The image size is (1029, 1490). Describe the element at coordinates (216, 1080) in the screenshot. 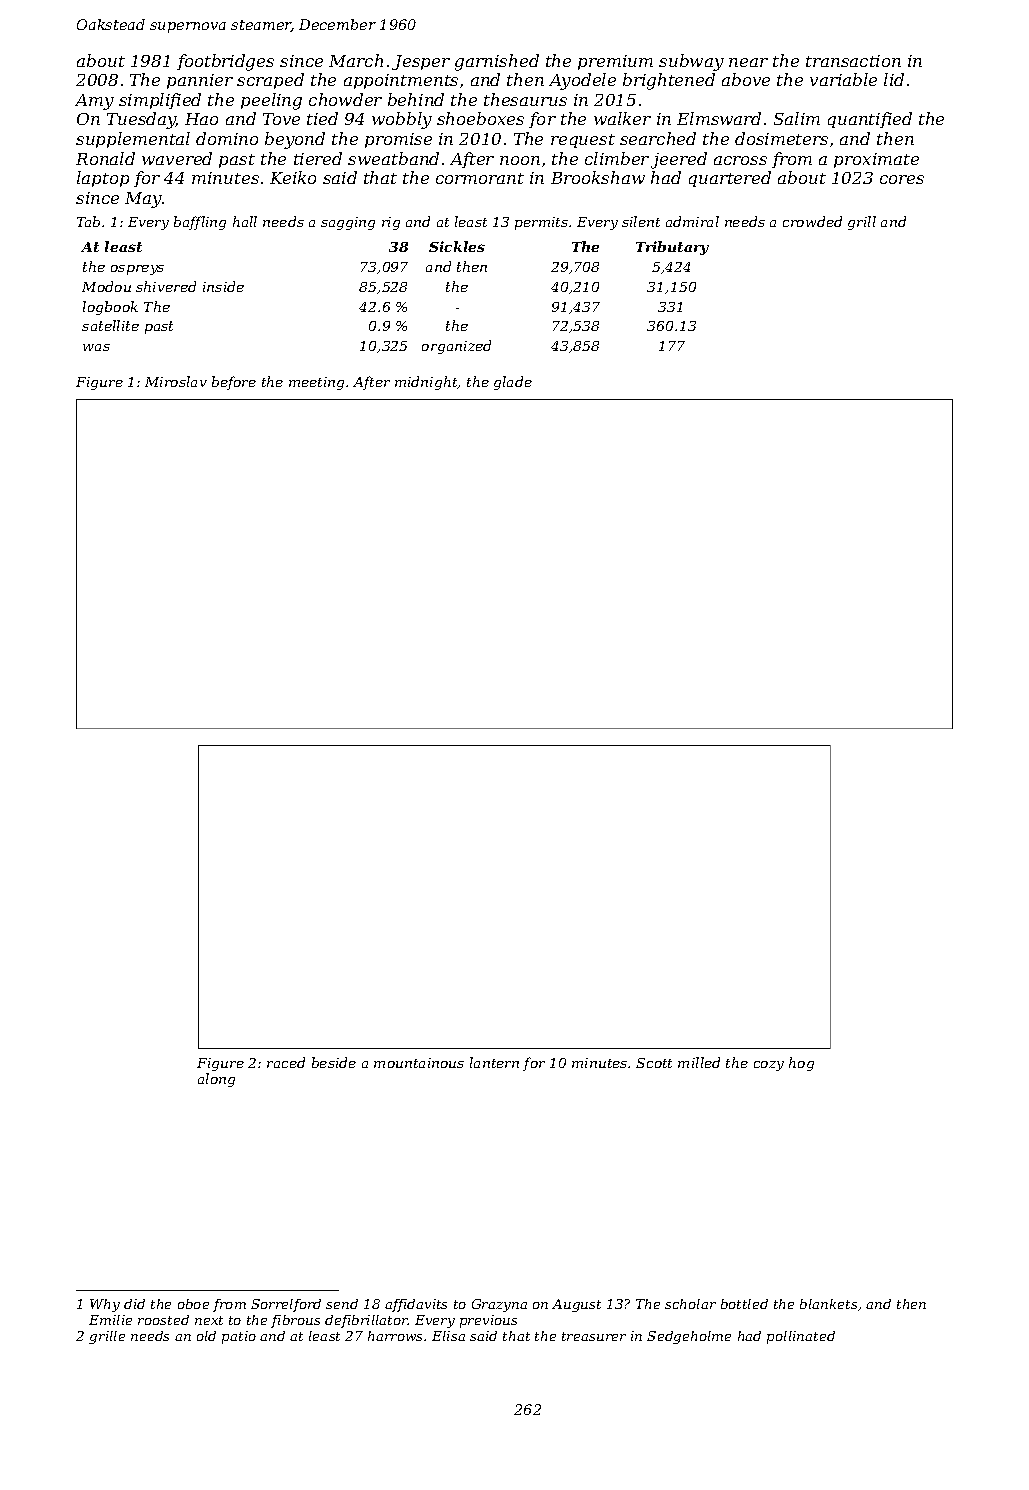

I see `along` at that location.
